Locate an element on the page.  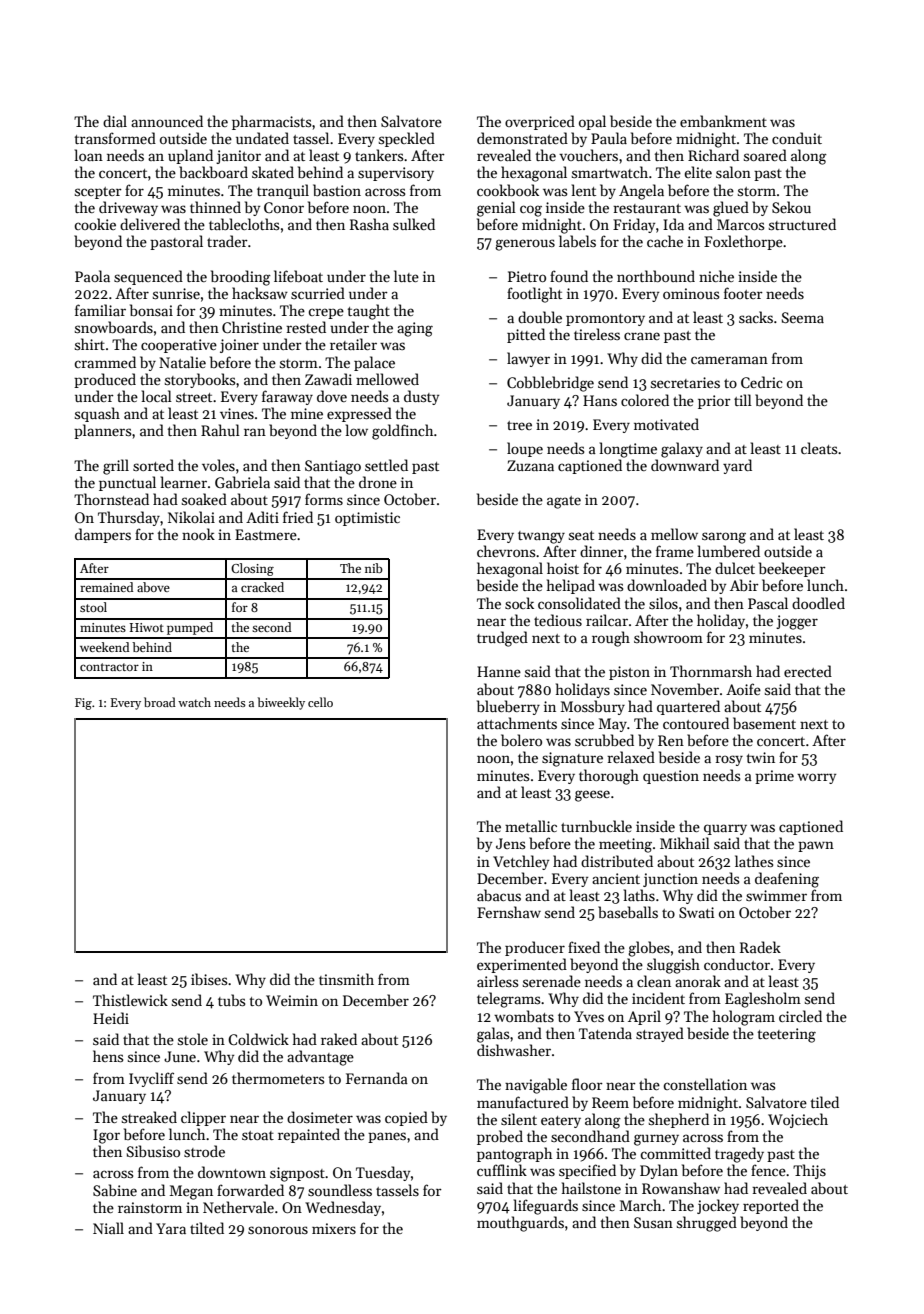
Megan is located at coordinates (191, 1192).
